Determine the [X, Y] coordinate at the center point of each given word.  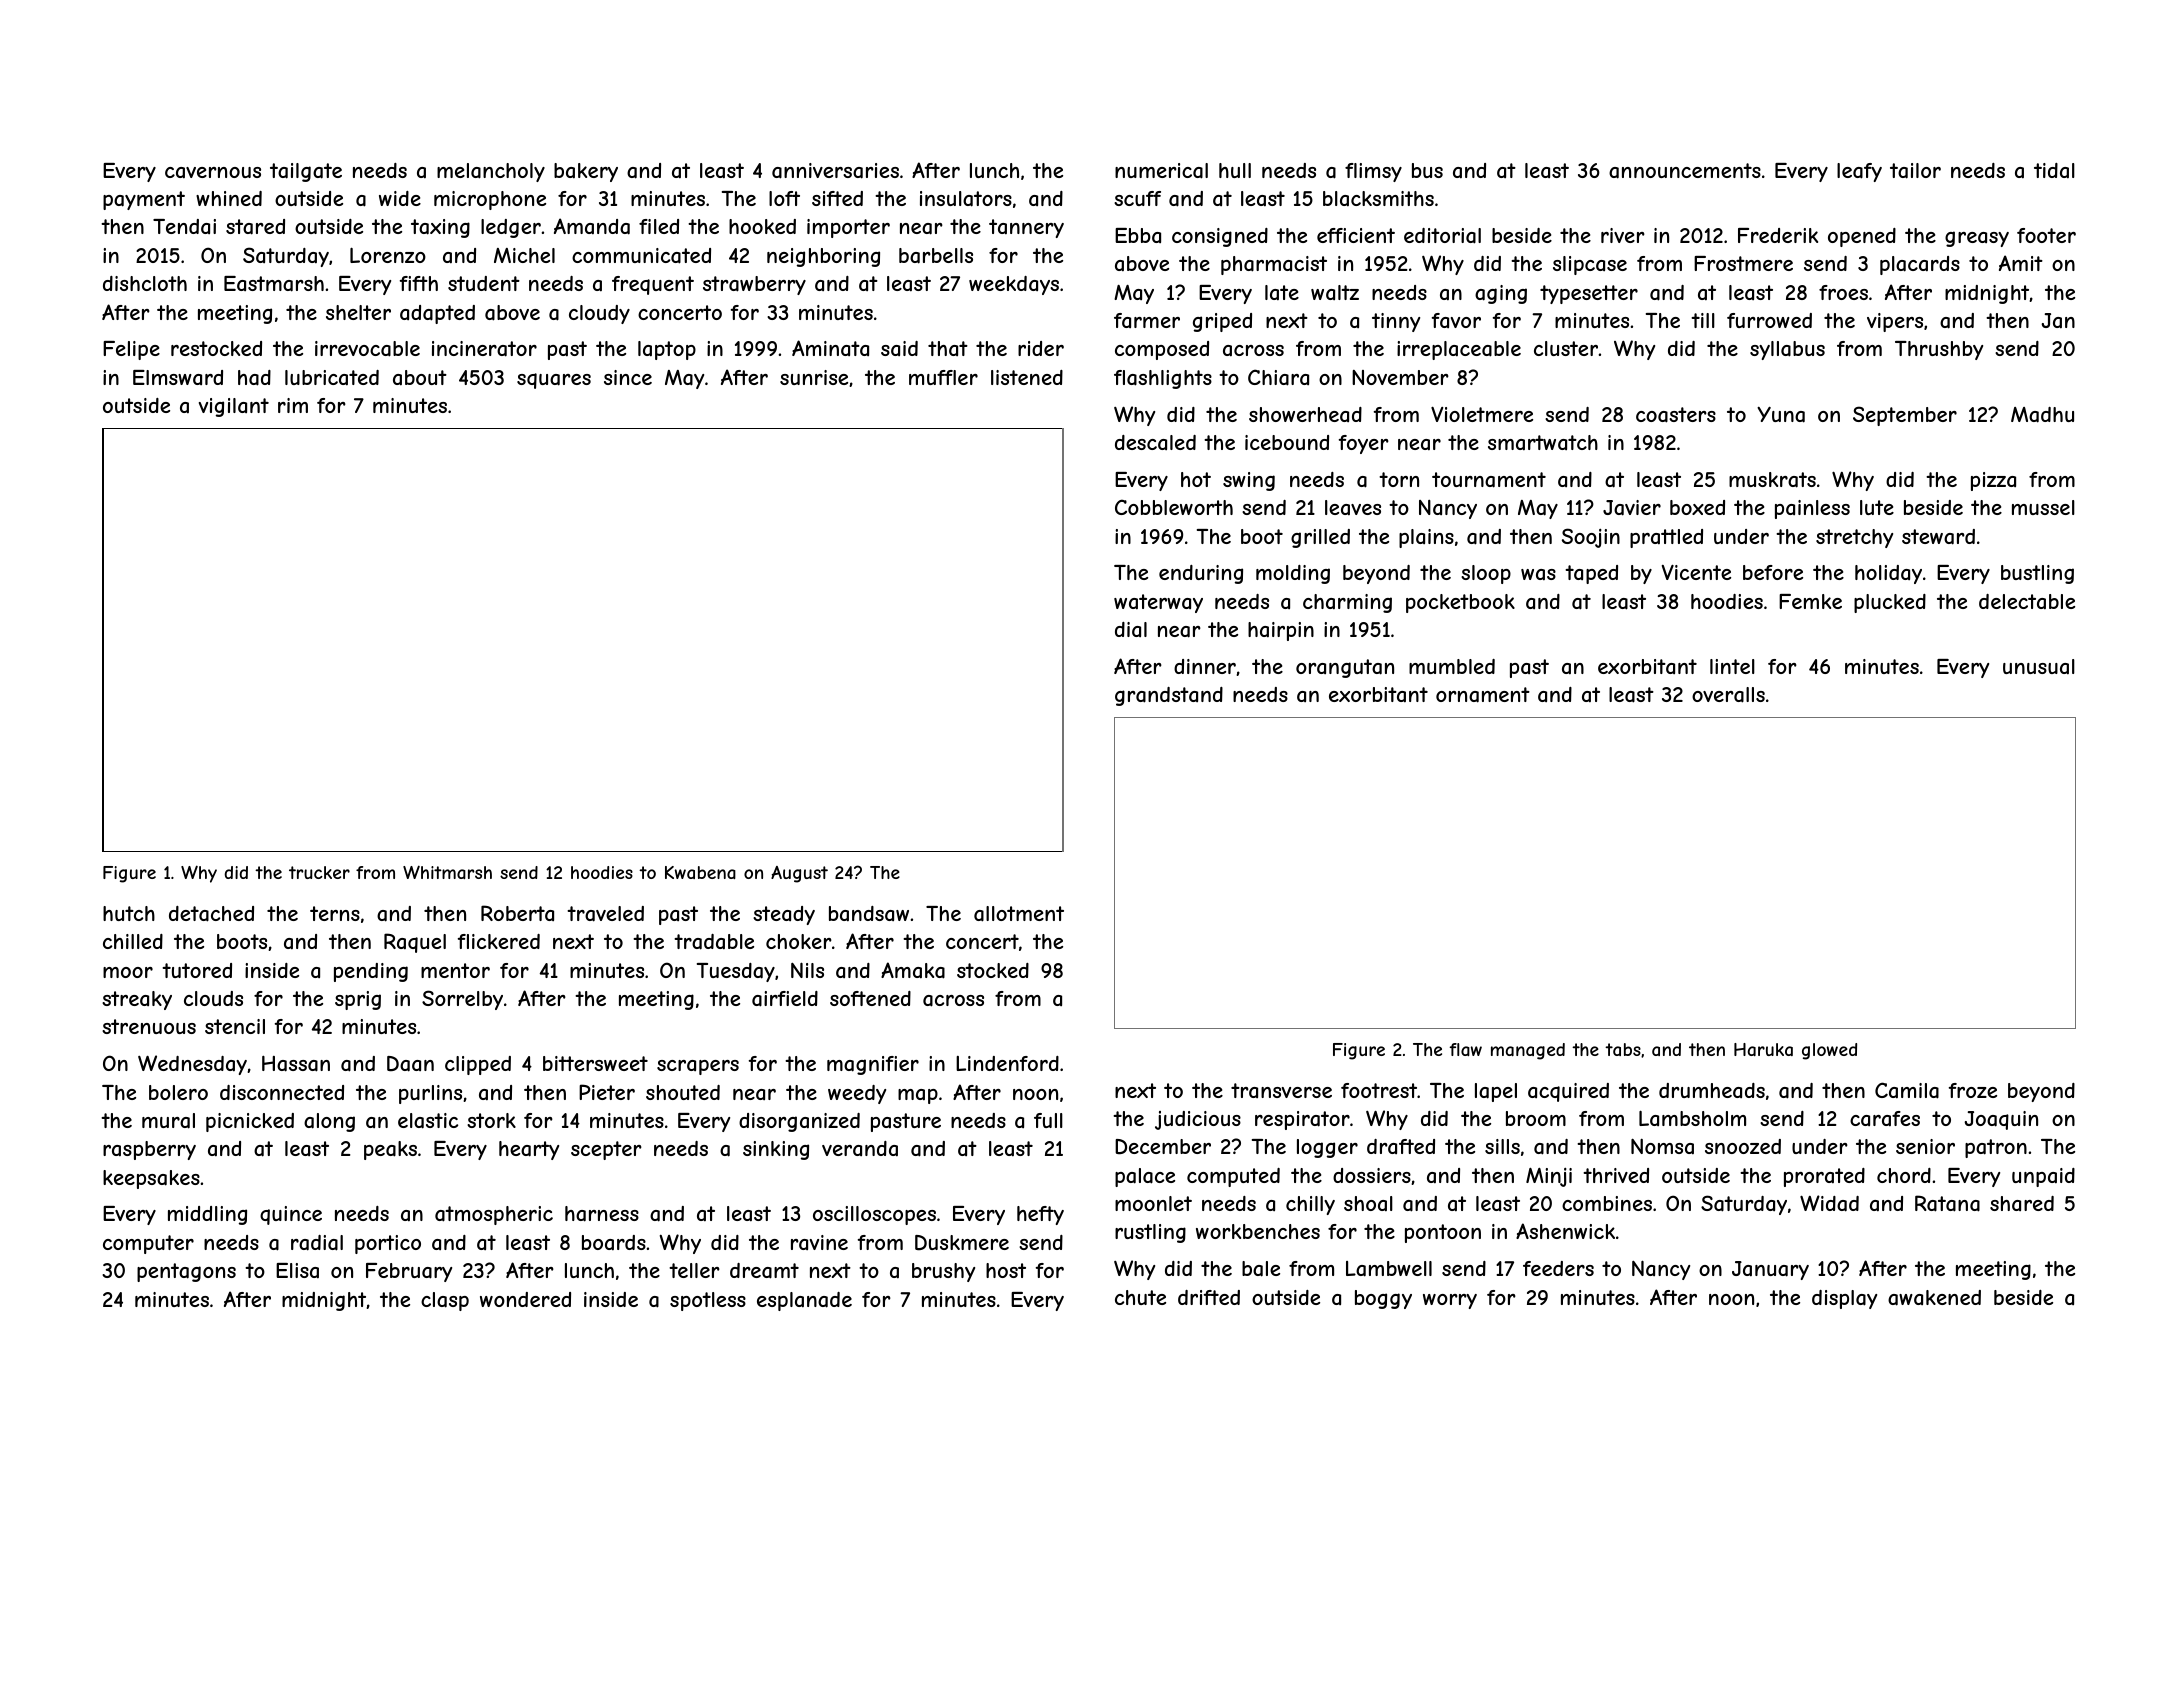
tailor [1915, 171]
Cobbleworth [1174, 507]
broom [1536, 1118]
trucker [319, 872]
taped [1591, 574]
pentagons [186, 1272]
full [1048, 1120]
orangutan [1345, 668]
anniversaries [835, 171]
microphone [490, 200]
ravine [819, 1242]
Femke [1810, 601]
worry [1450, 1301]
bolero [178, 1092]
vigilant [234, 407]
